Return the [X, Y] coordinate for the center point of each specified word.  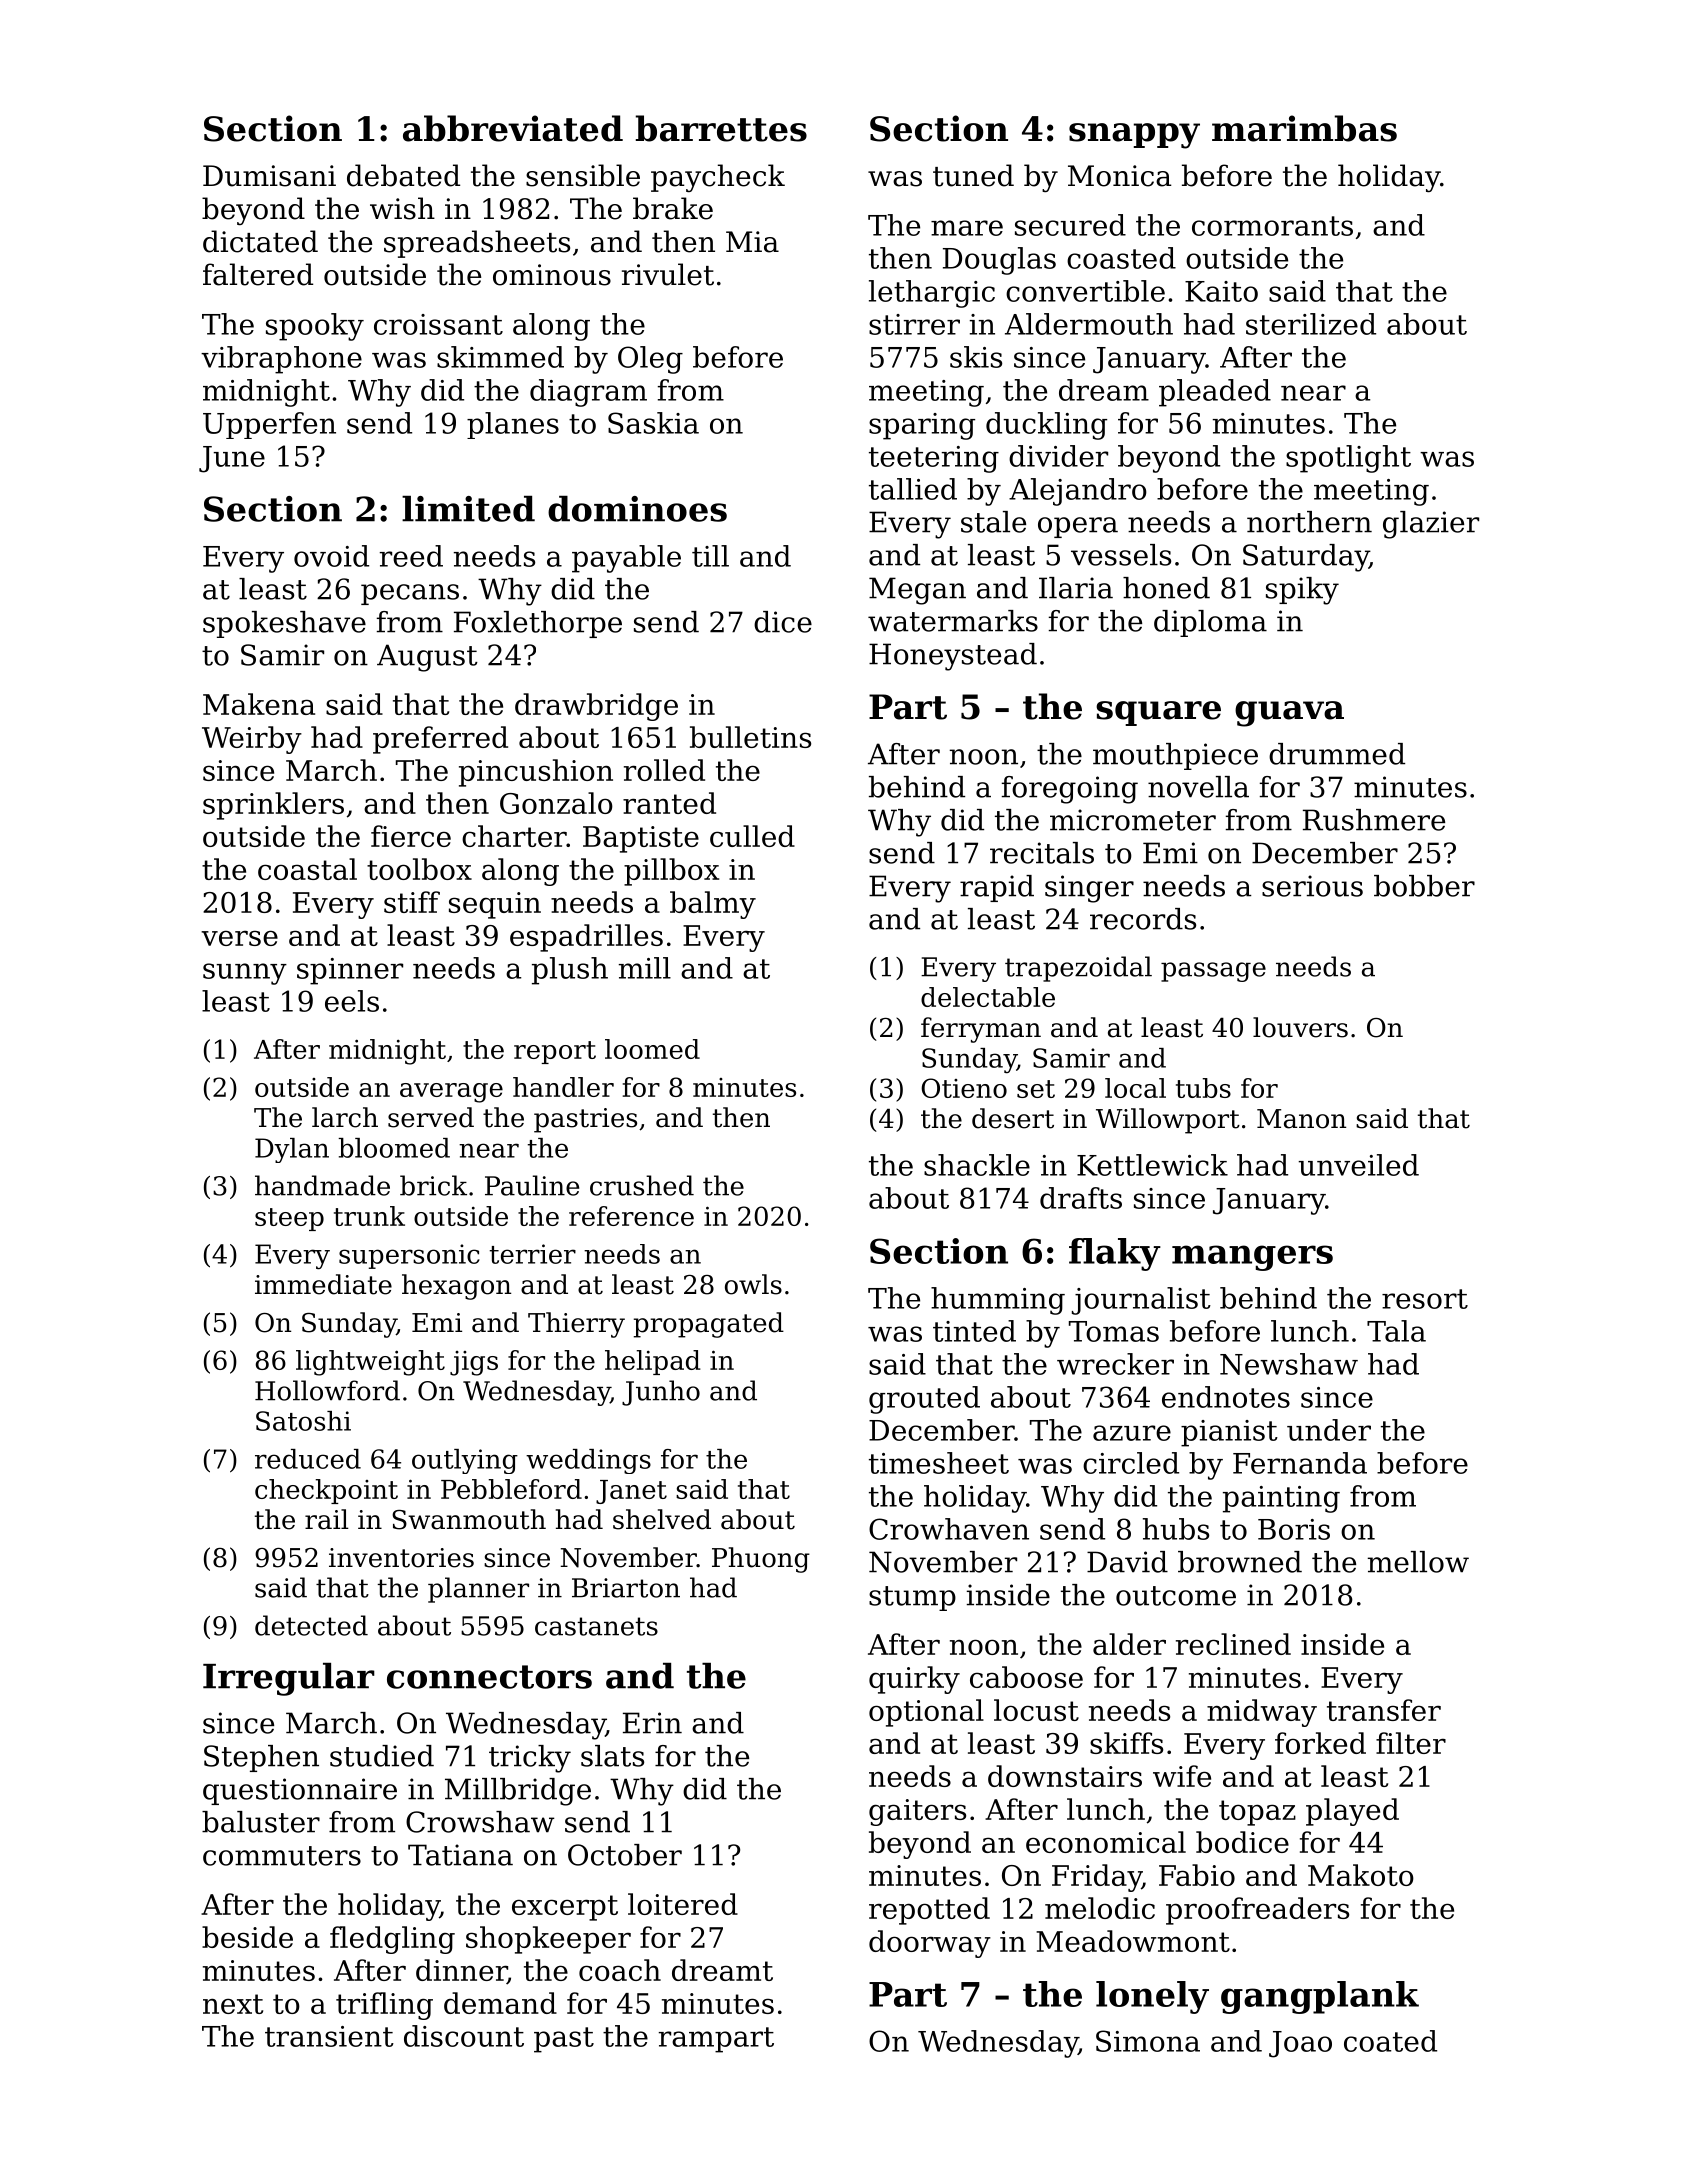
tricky [530, 1759]
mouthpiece [1175, 756]
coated [1390, 2041]
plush [570, 971]
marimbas [1304, 128]
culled [752, 836]
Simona [1148, 2041]
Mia [752, 242]
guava [1289, 714]
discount [464, 2036]
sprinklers [273, 806]
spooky [315, 327]
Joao [1300, 2044]
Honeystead [953, 657]
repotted [929, 1911]
